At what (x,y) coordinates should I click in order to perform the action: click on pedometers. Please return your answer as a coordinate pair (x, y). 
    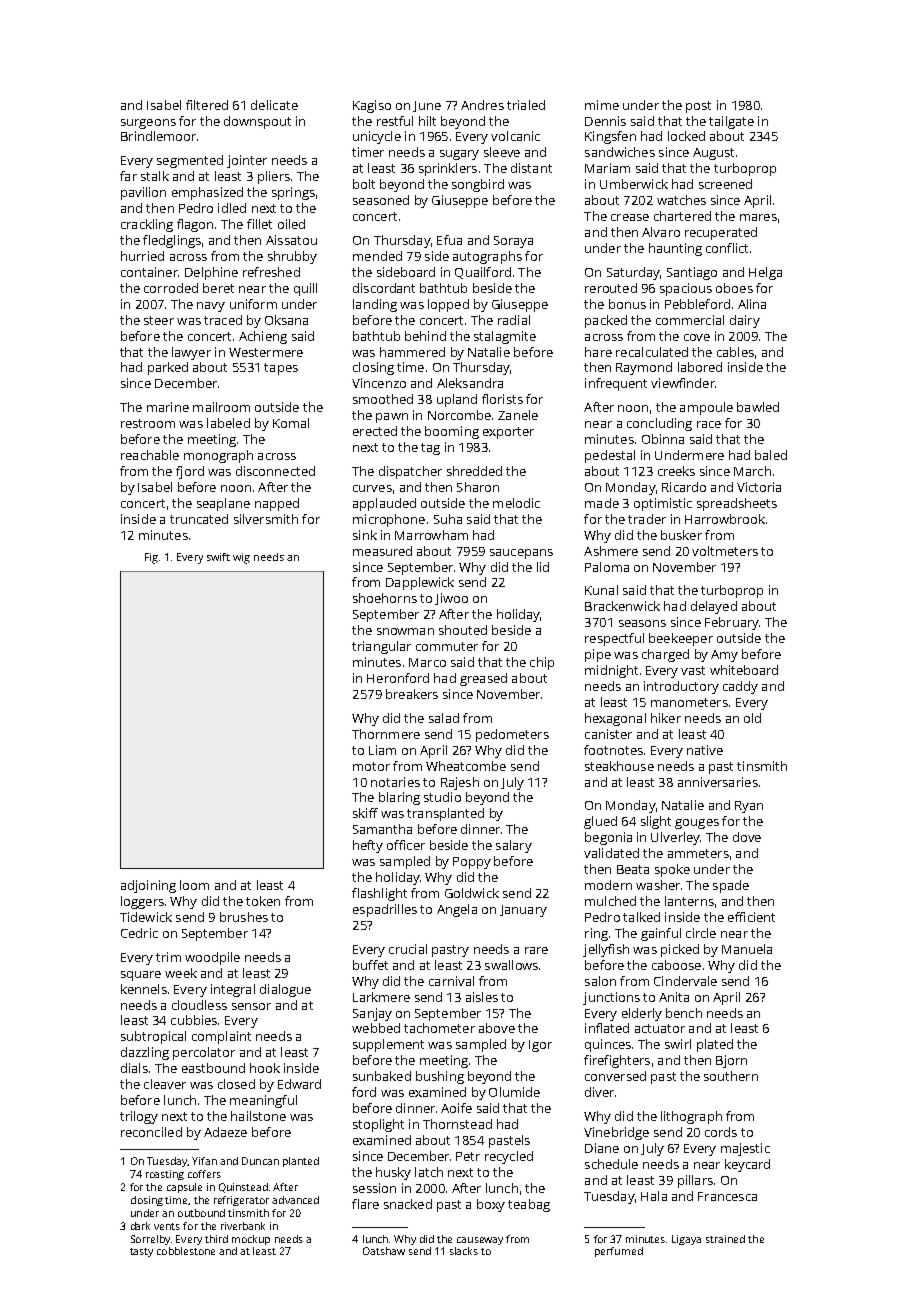
    Looking at the image, I should click on (512, 735).
